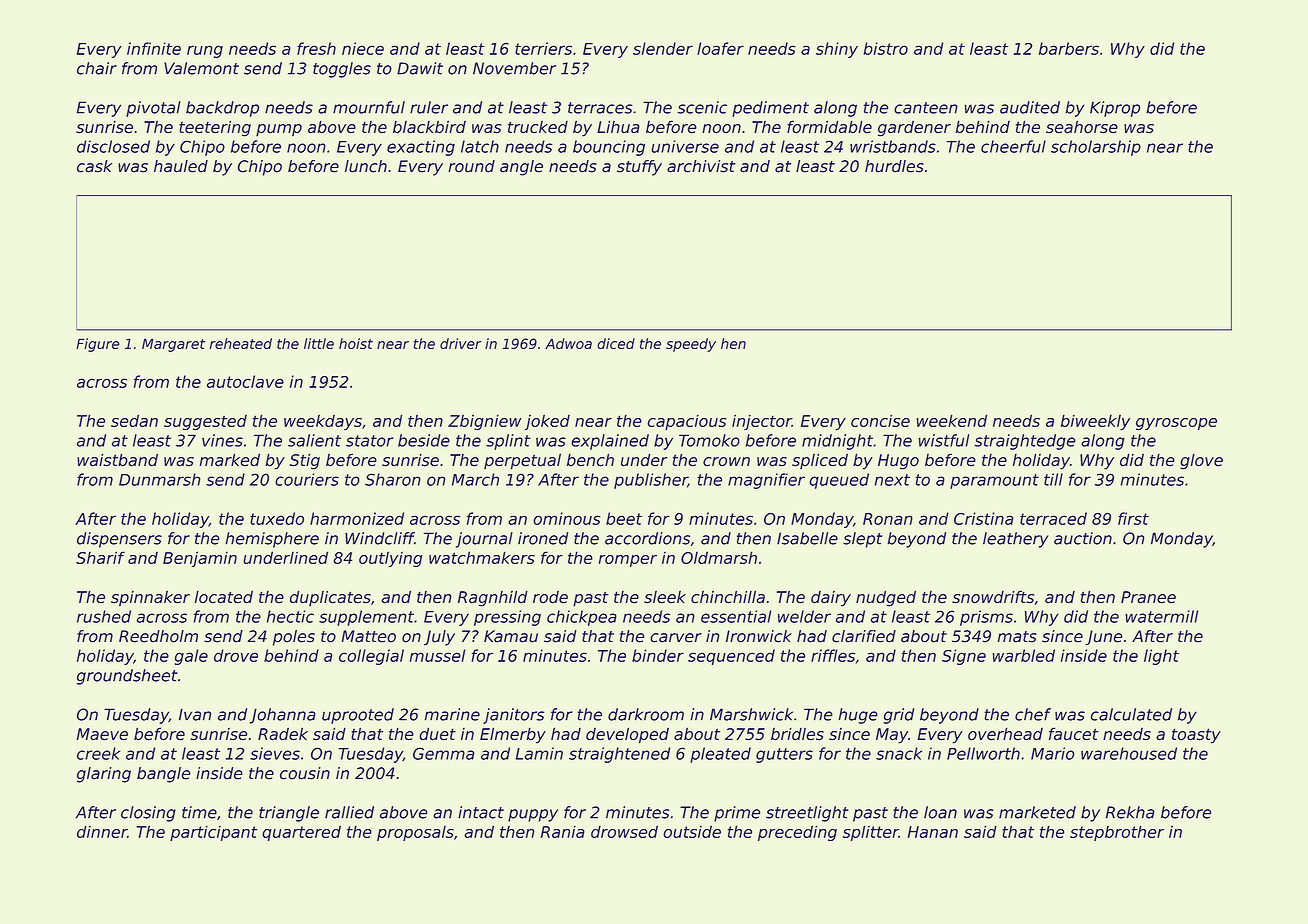 This document has height=924, width=1308. Describe the element at coordinates (342, 70) in the document. I see `toggles` at that location.
